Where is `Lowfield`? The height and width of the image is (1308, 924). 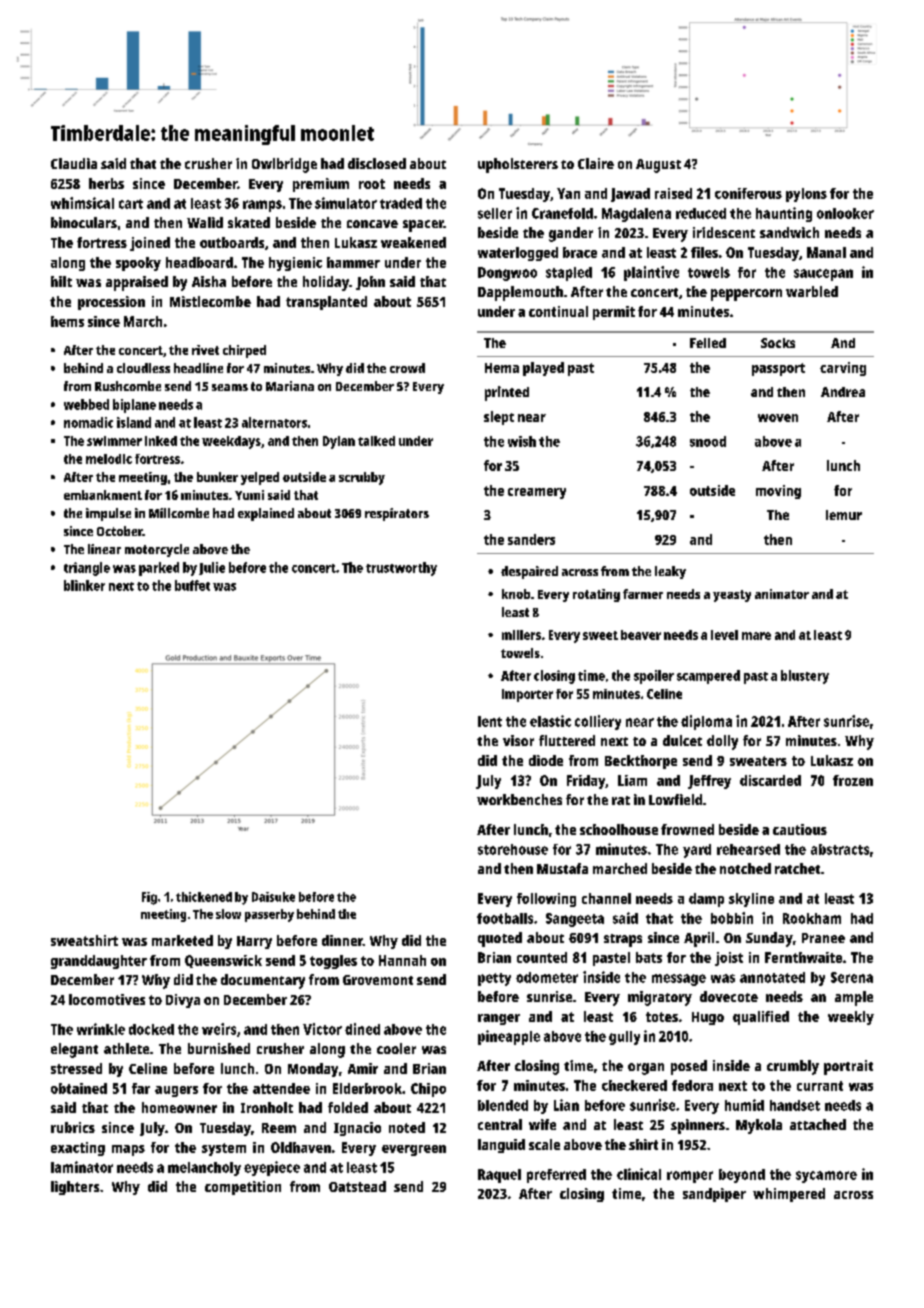
Lowfield is located at coordinates (675, 799).
